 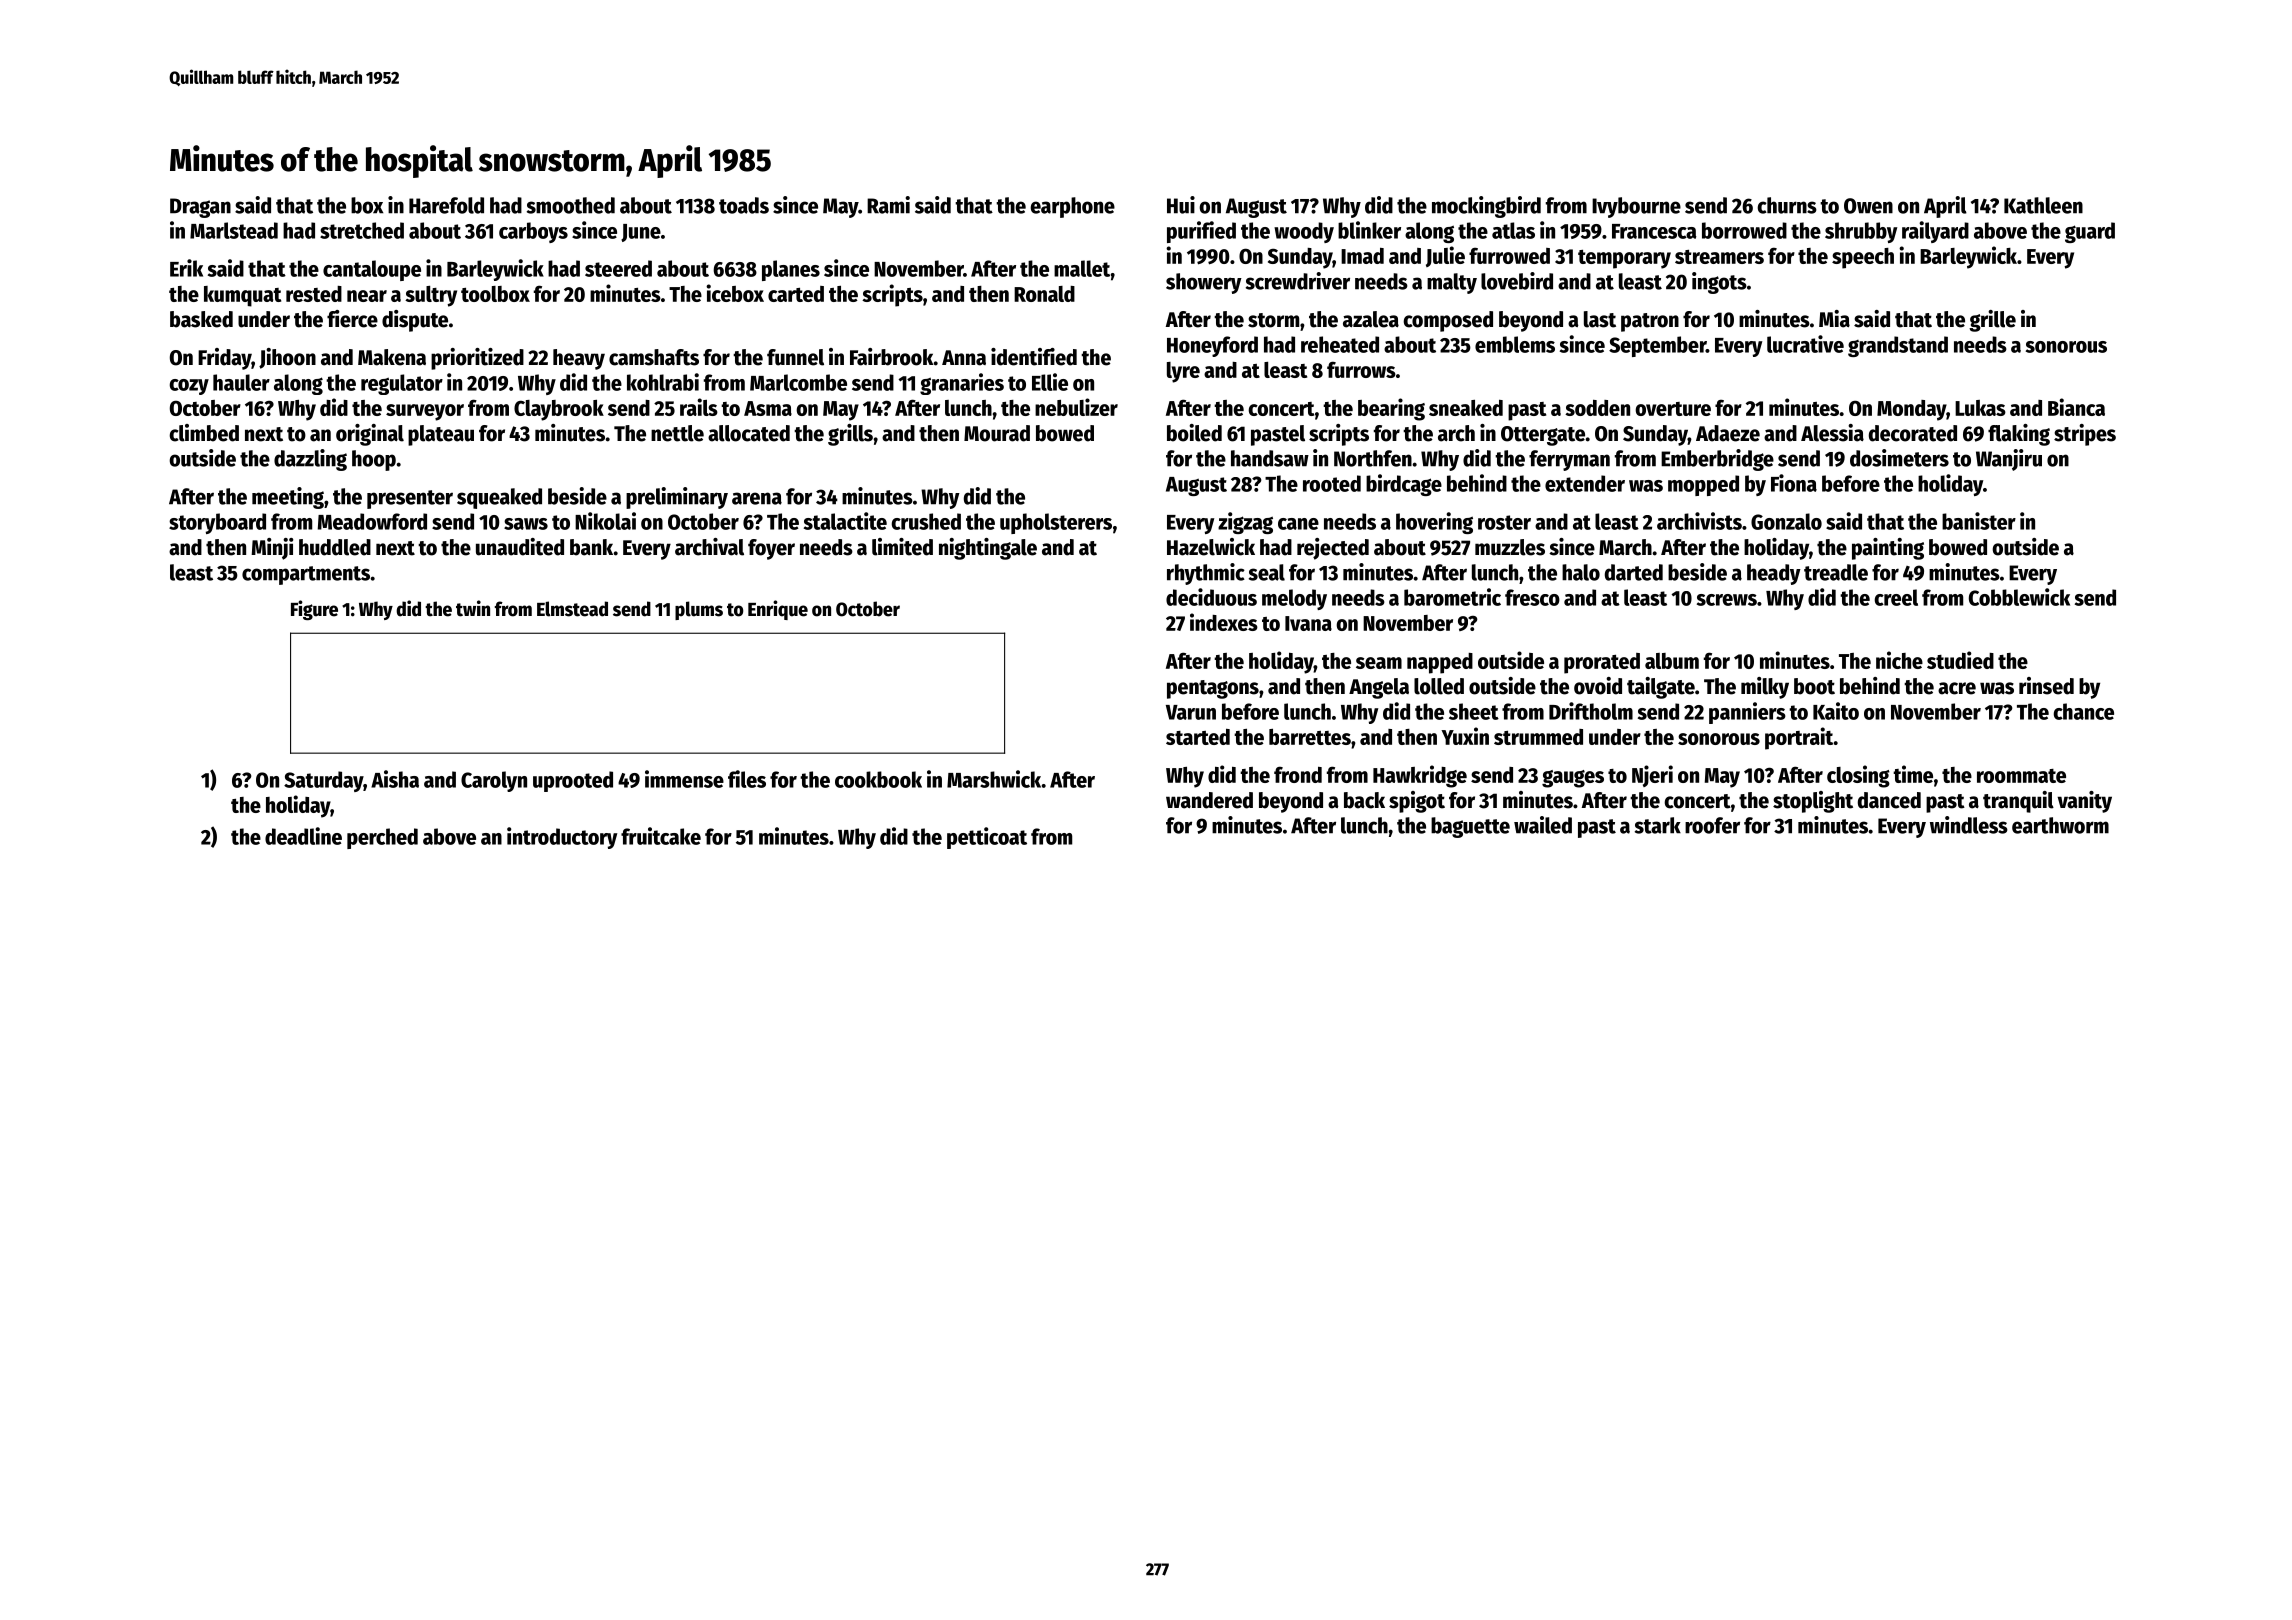 I want to click on Harefold, so click(x=446, y=205).
